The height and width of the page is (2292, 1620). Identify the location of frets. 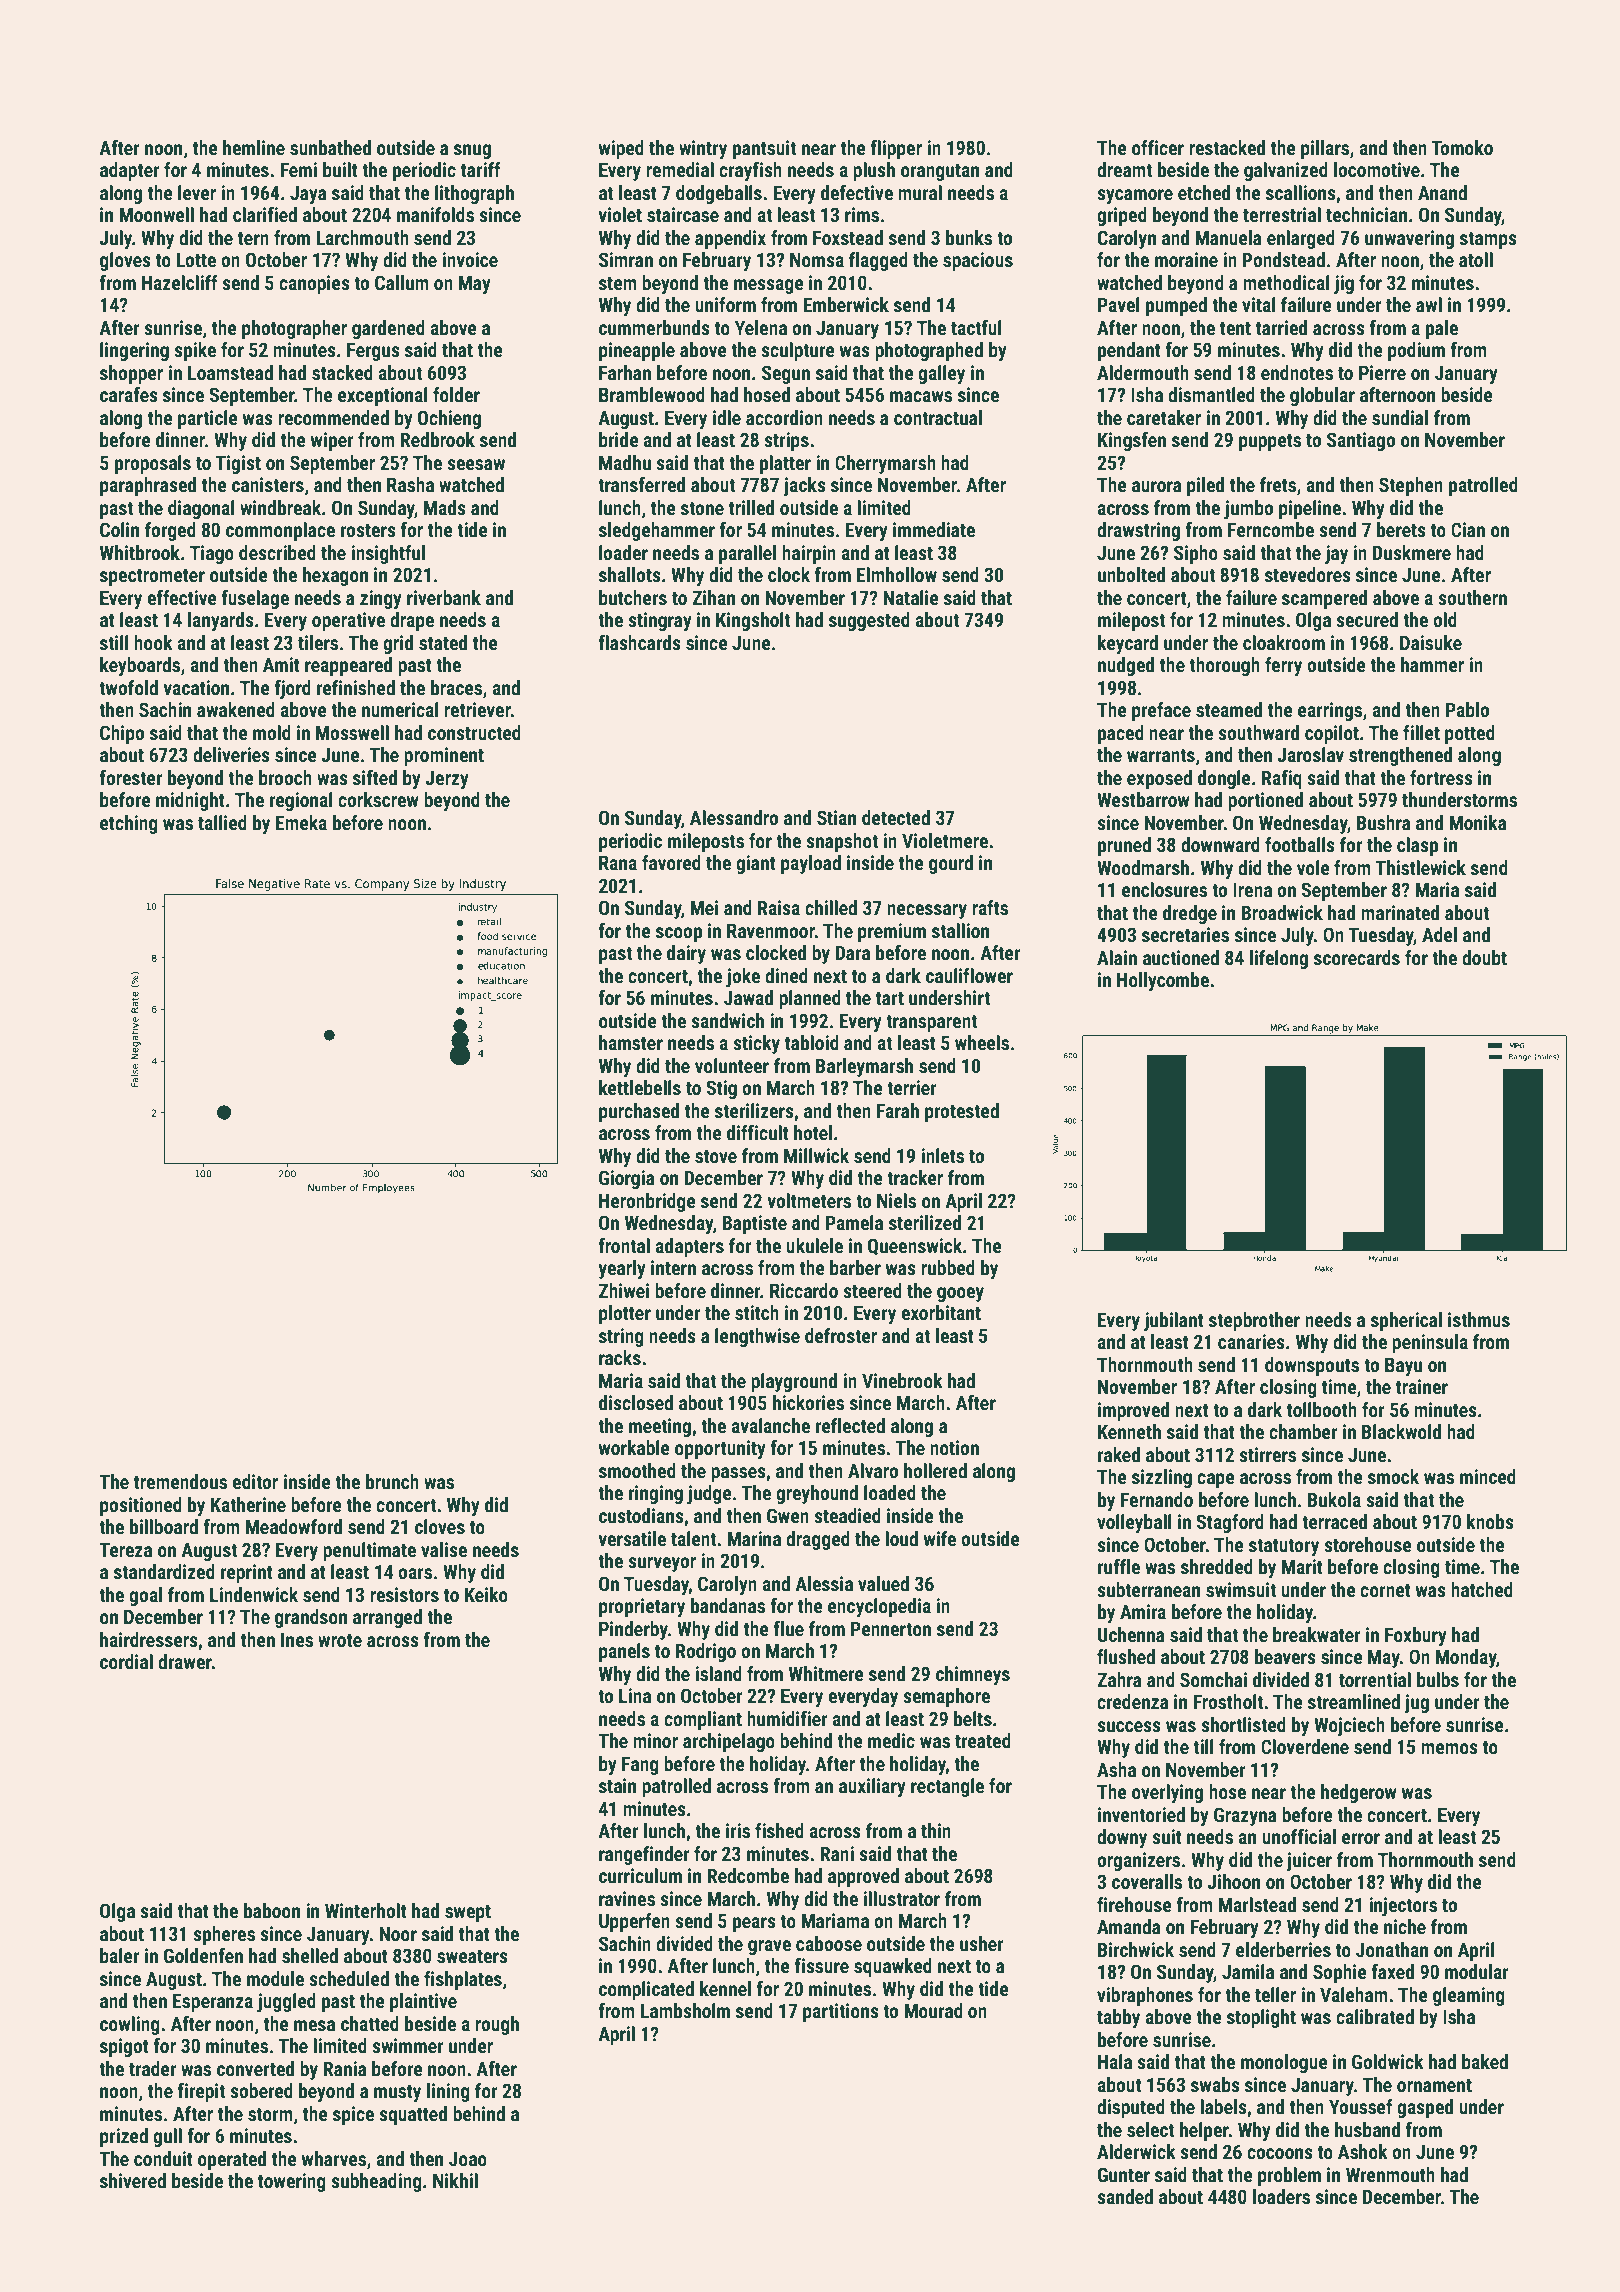
(1278, 484).
